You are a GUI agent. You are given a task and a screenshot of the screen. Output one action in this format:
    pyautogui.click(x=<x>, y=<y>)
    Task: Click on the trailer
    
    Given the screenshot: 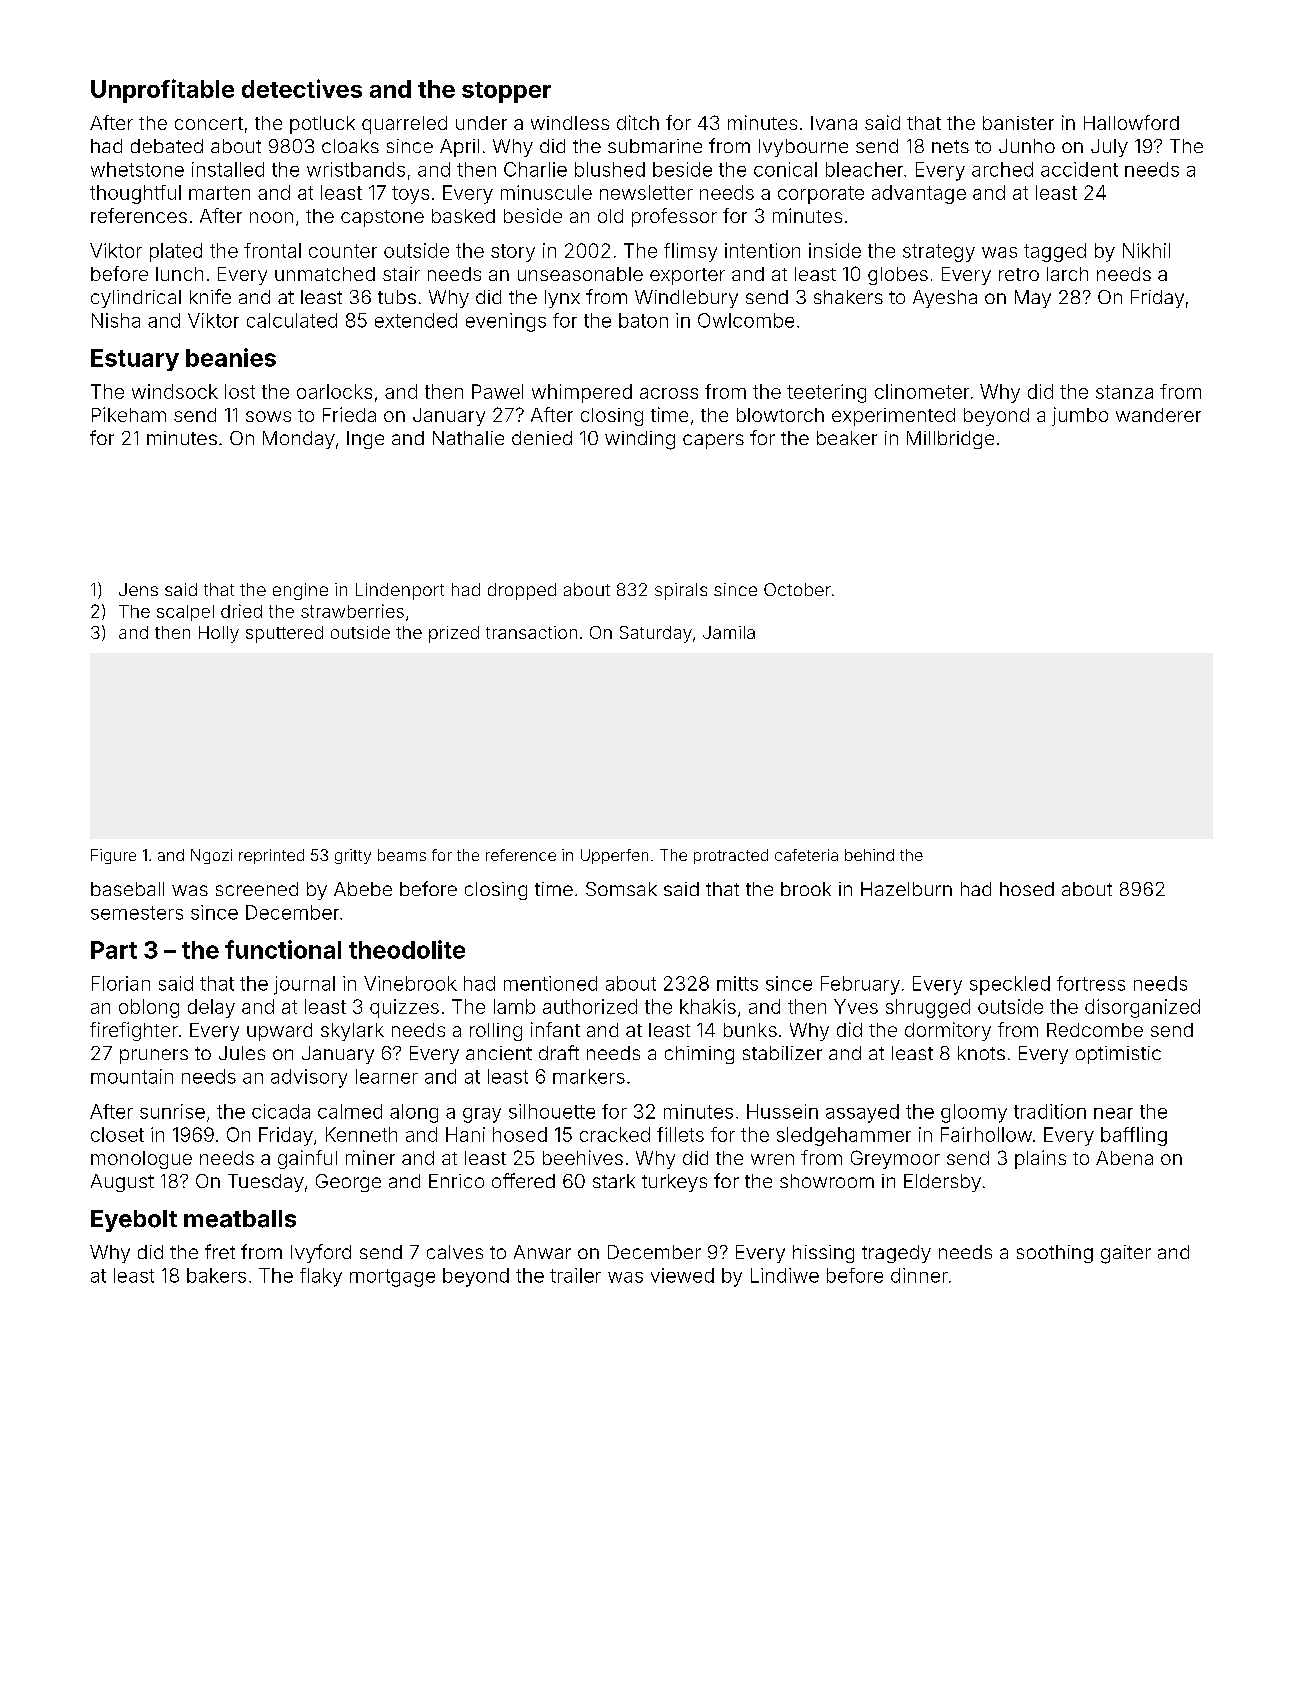 What is the action you would take?
    pyautogui.click(x=575, y=1275)
